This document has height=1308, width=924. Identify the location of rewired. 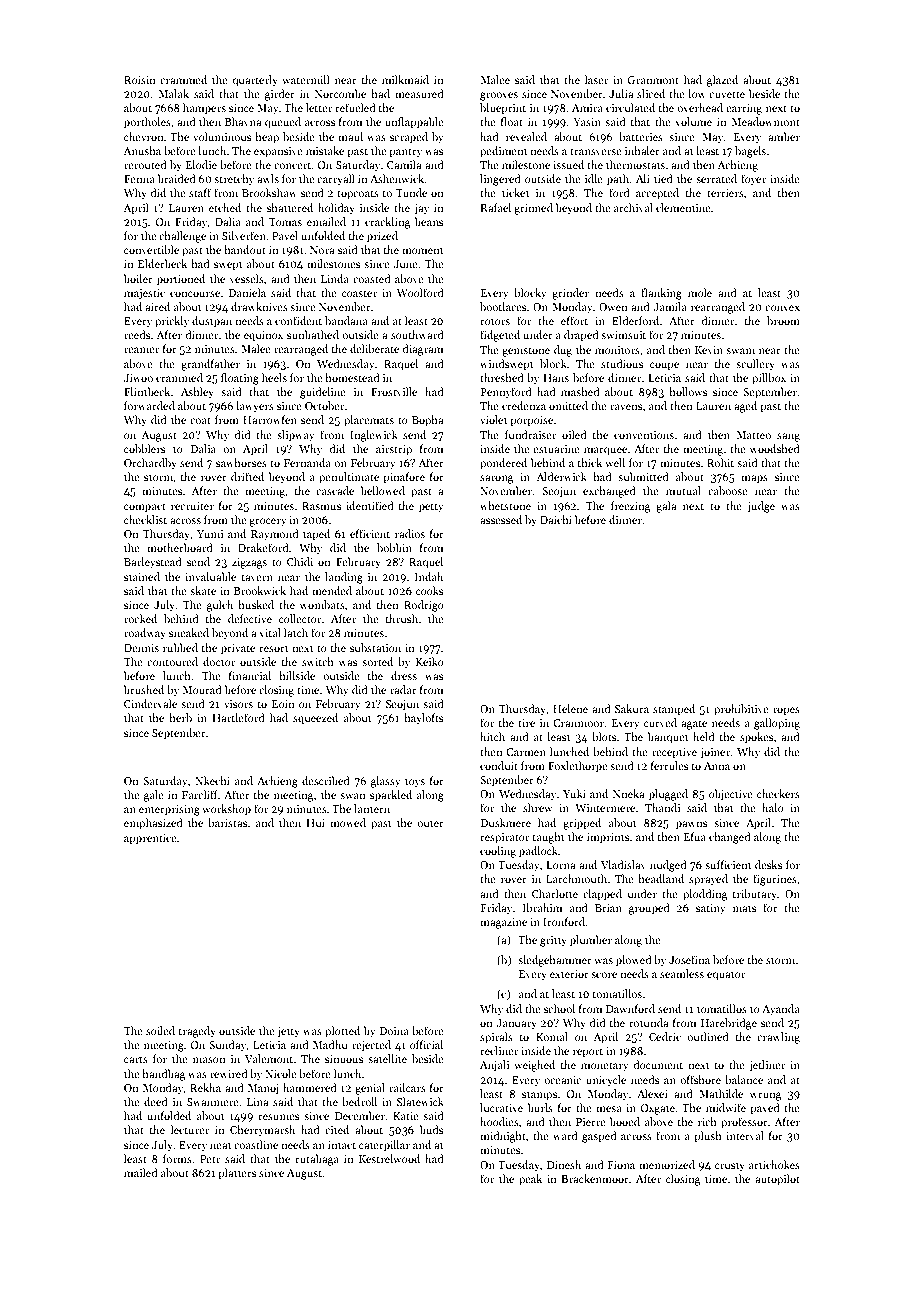
(229, 1073).
